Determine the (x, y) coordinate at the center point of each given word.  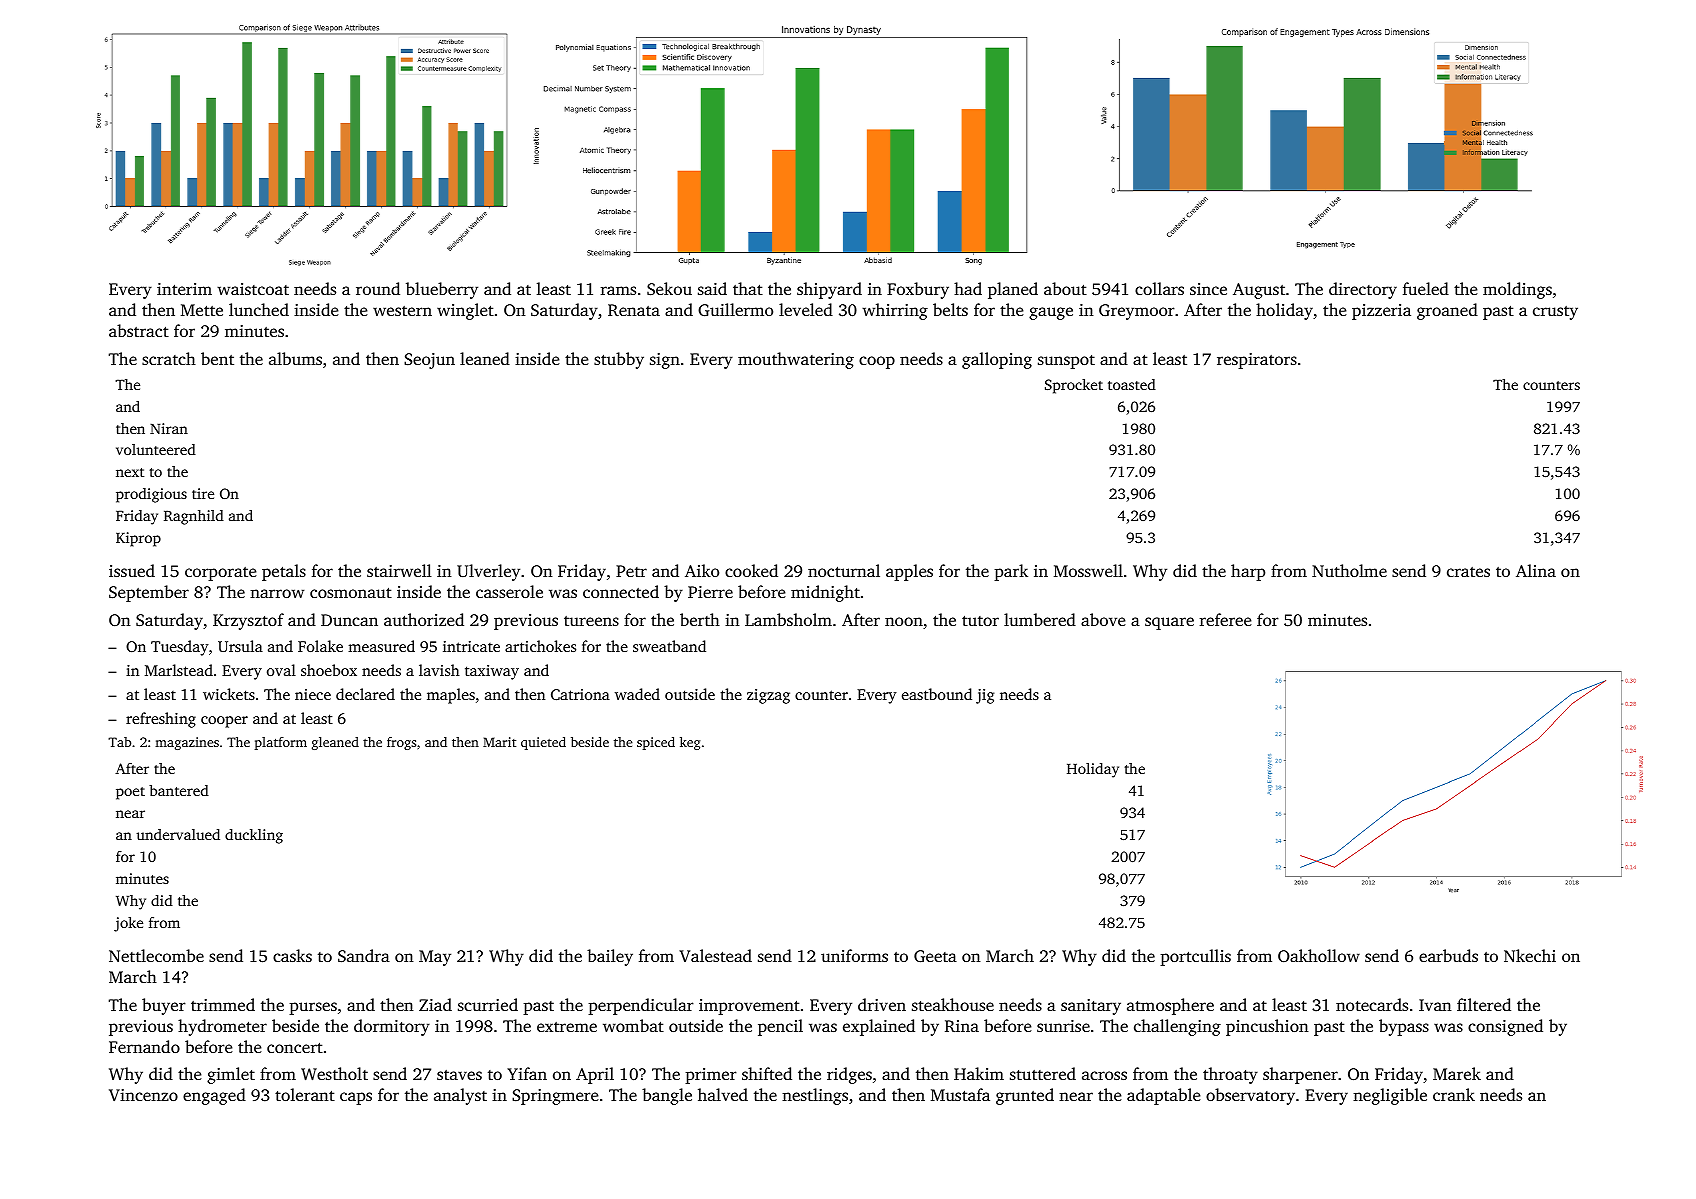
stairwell (399, 570)
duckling (254, 836)
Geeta (935, 956)
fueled (1426, 288)
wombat (633, 1025)
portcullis (1195, 957)
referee (1226, 619)
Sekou (669, 289)
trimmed (223, 1004)
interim (184, 289)
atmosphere (1170, 1006)
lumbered (1040, 619)
